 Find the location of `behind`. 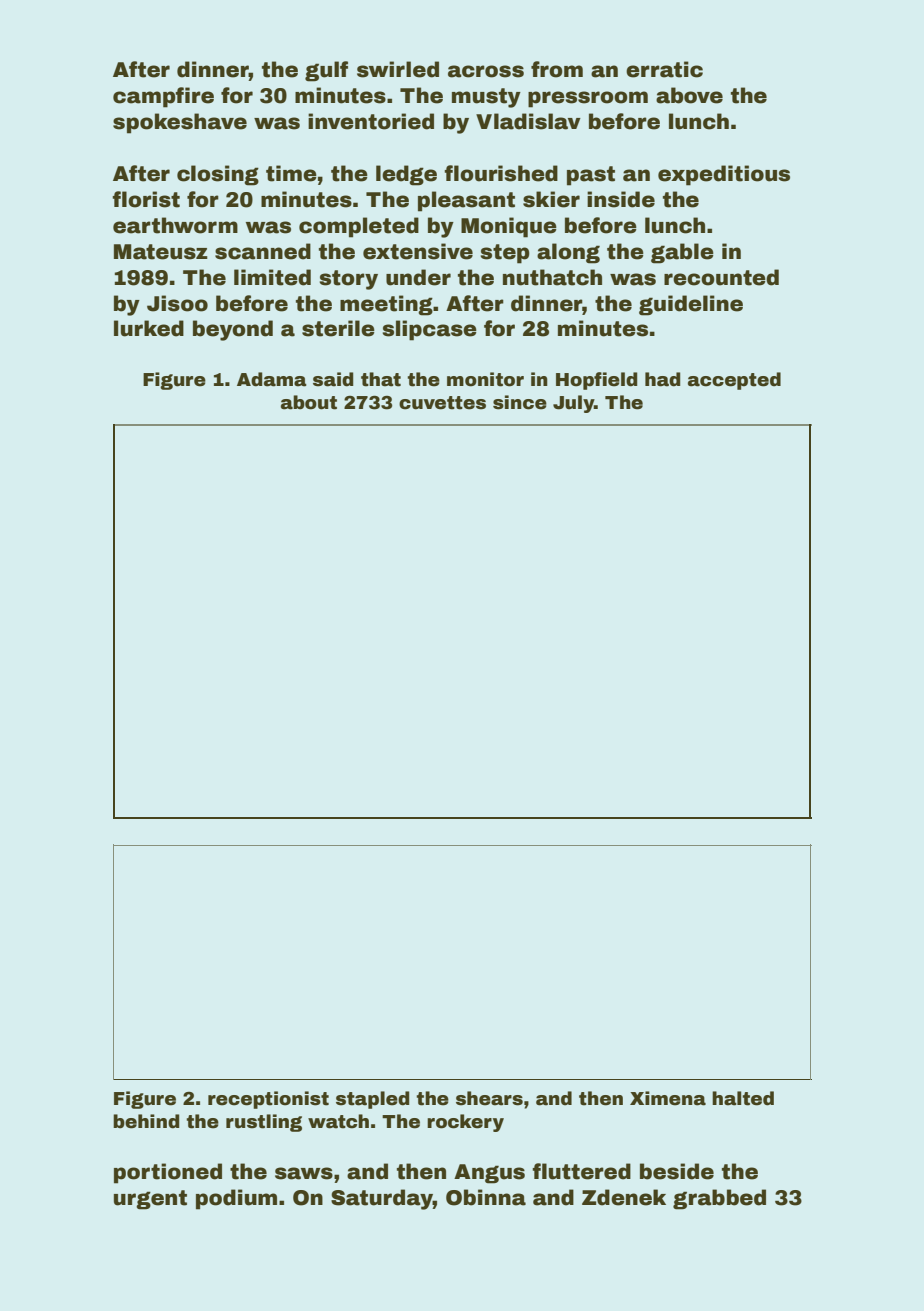

behind is located at coordinates (146, 1121).
